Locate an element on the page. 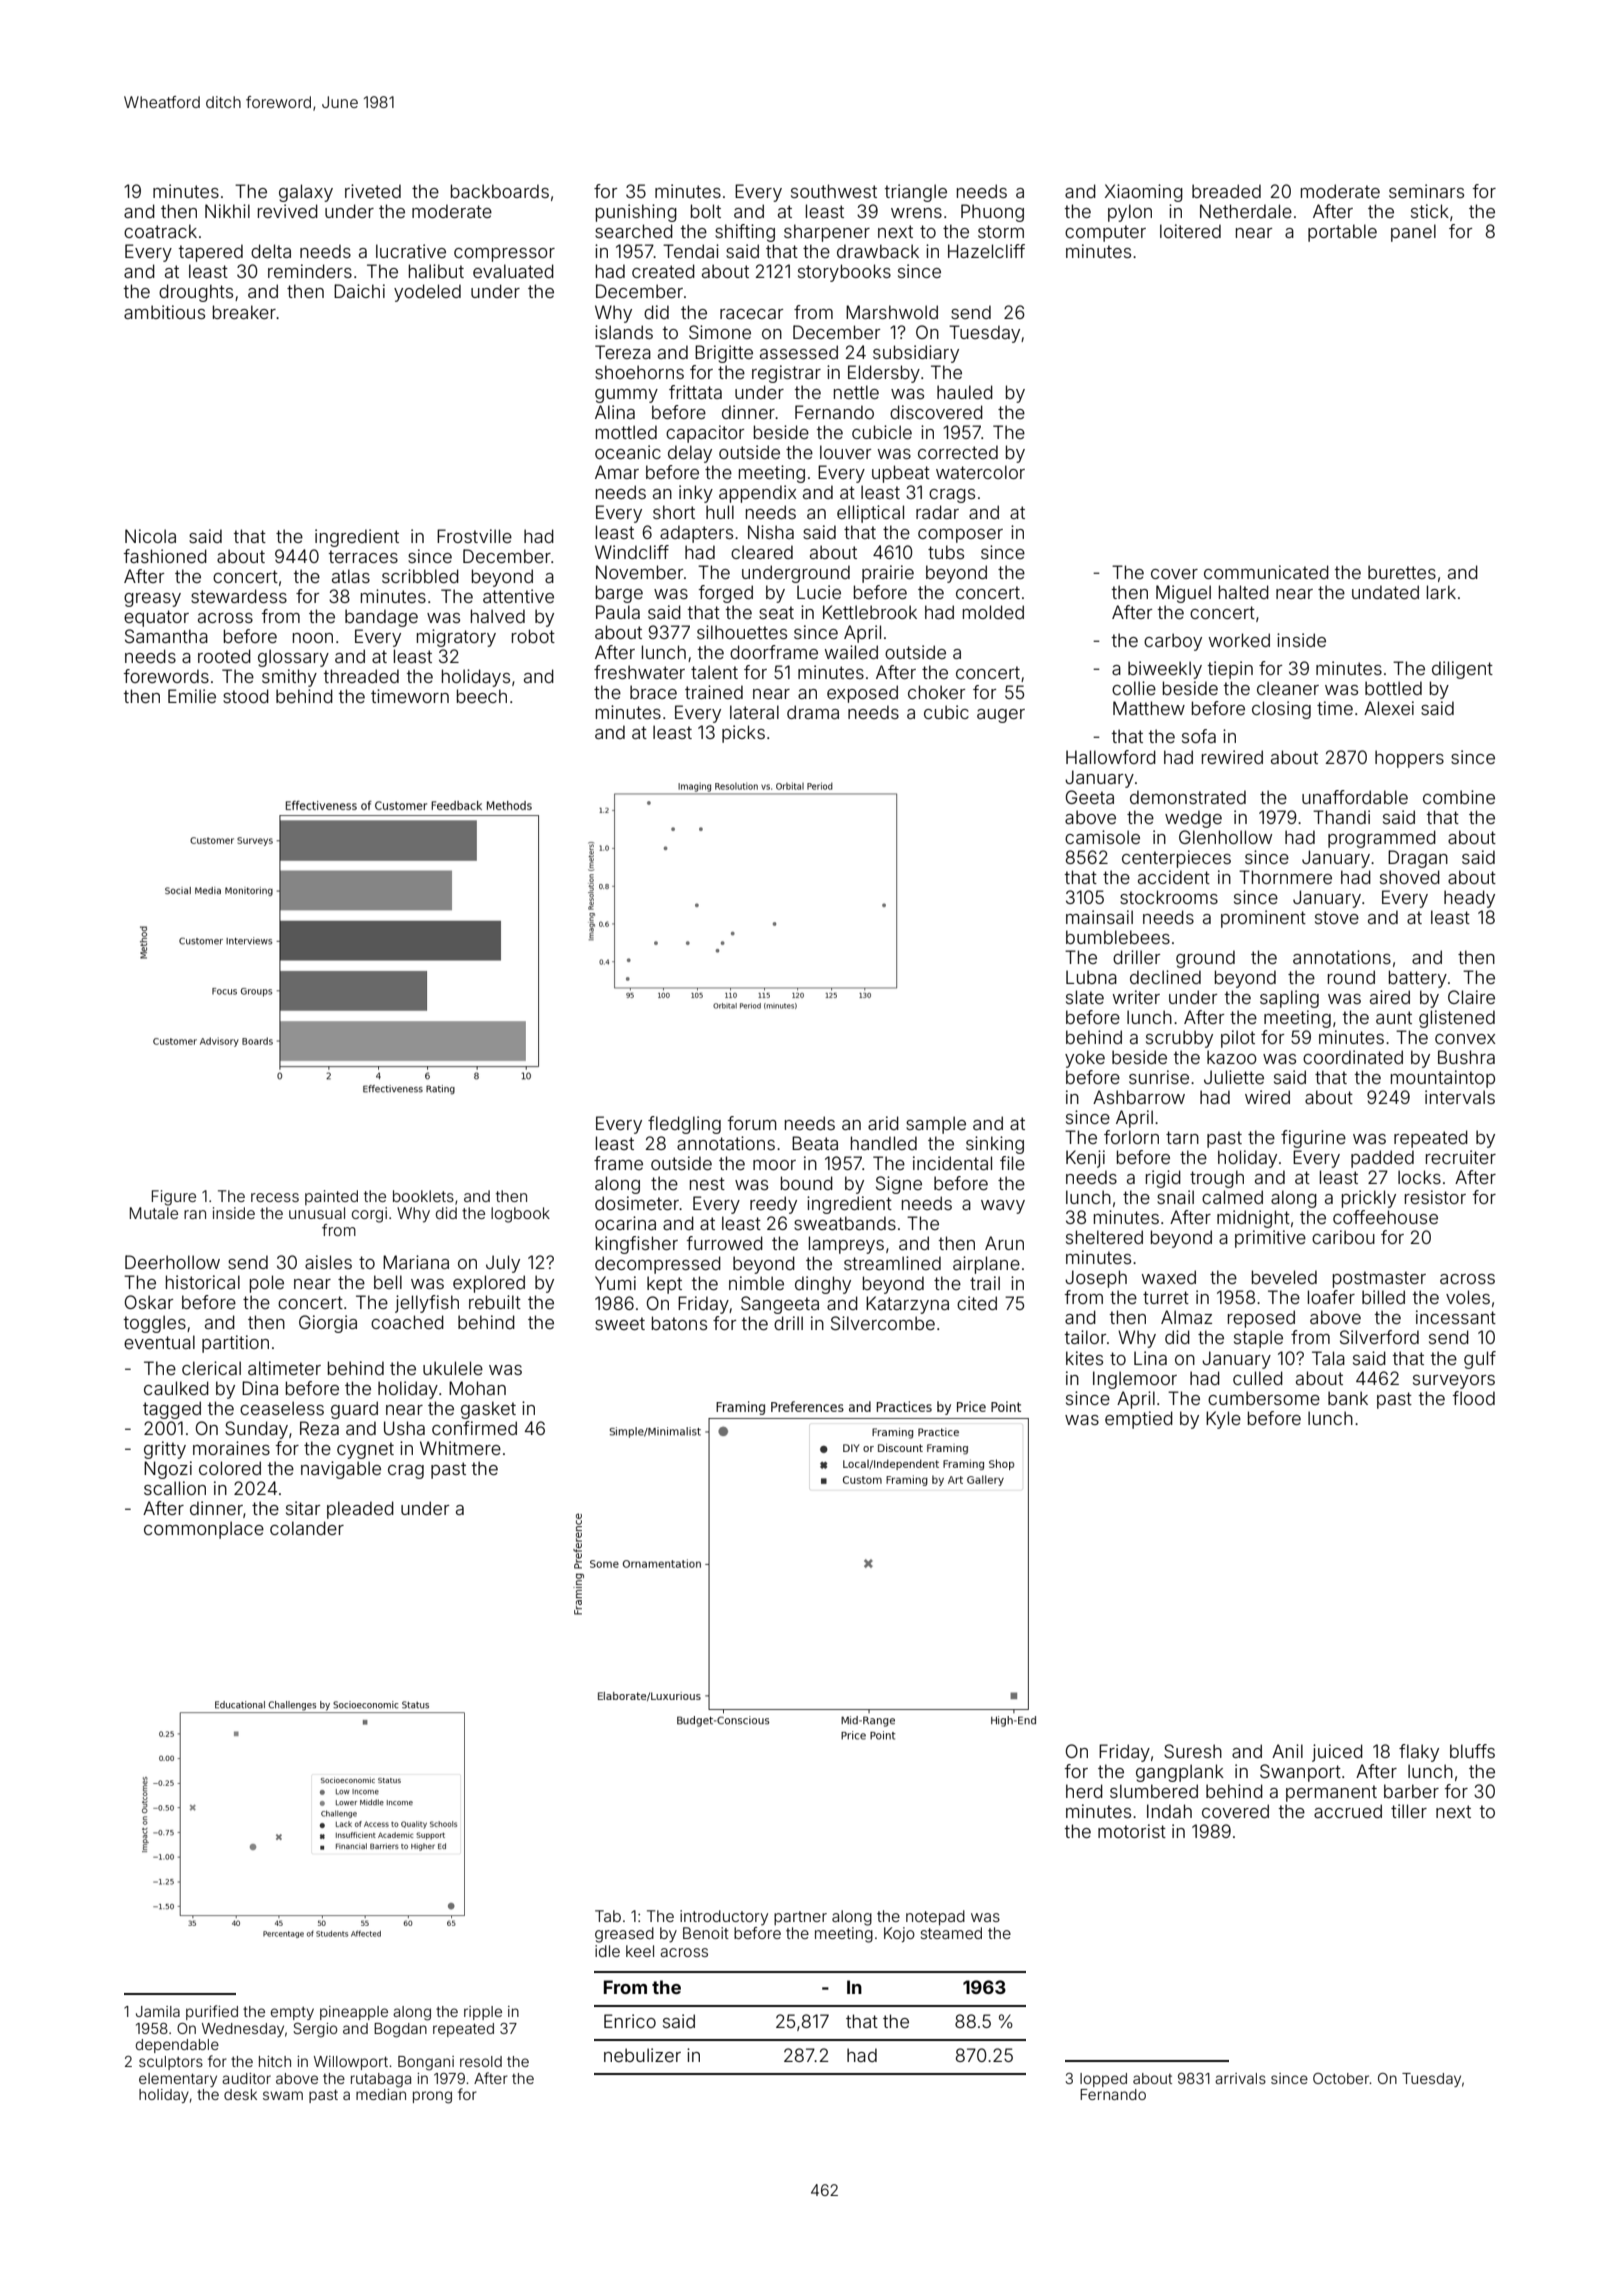 This document has width=1620, height=2292. bluffs is located at coordinates (1472, 1751).
